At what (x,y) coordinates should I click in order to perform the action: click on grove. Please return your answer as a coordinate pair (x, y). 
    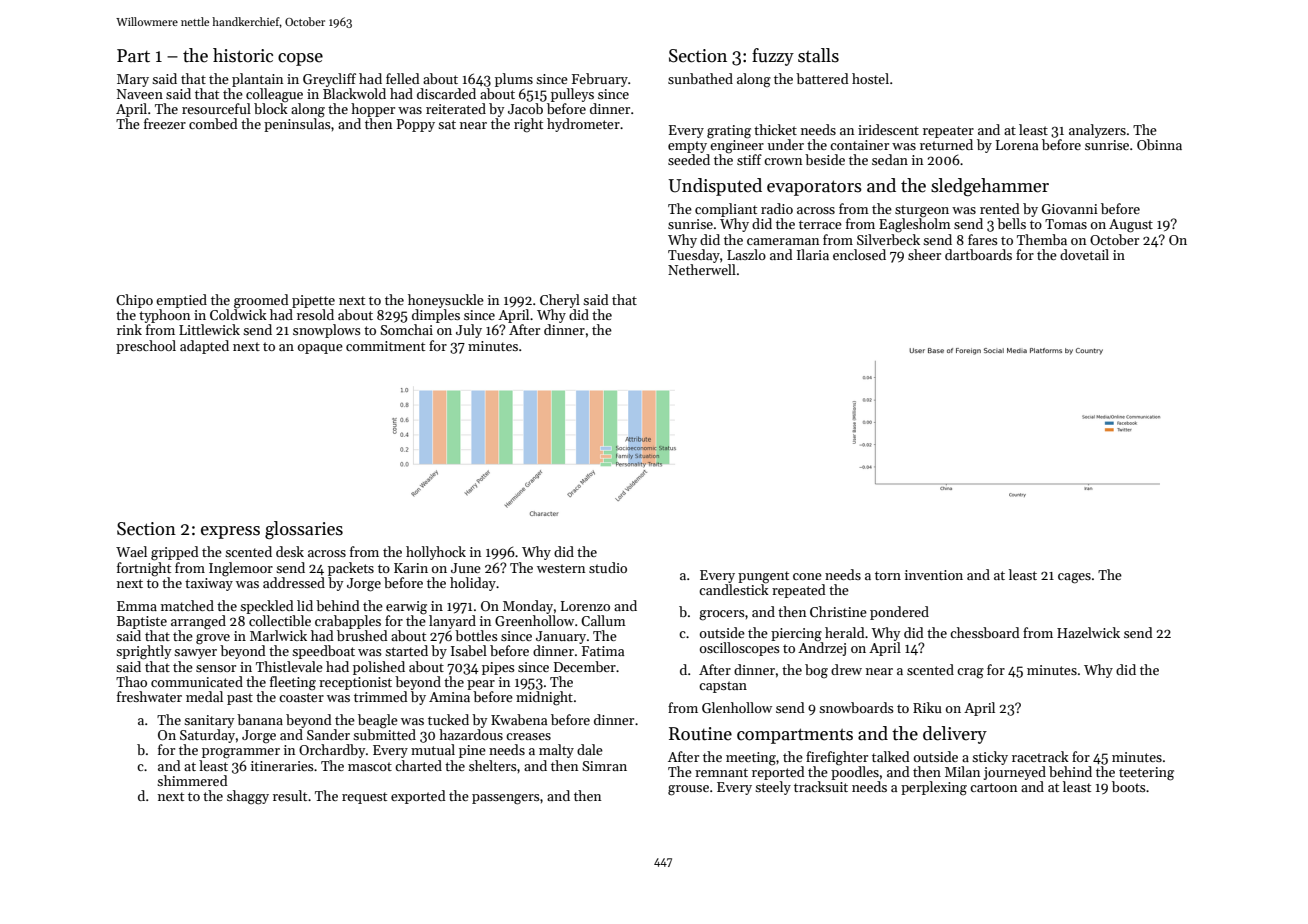
    Looking at the image, I should click on (213, 639).
